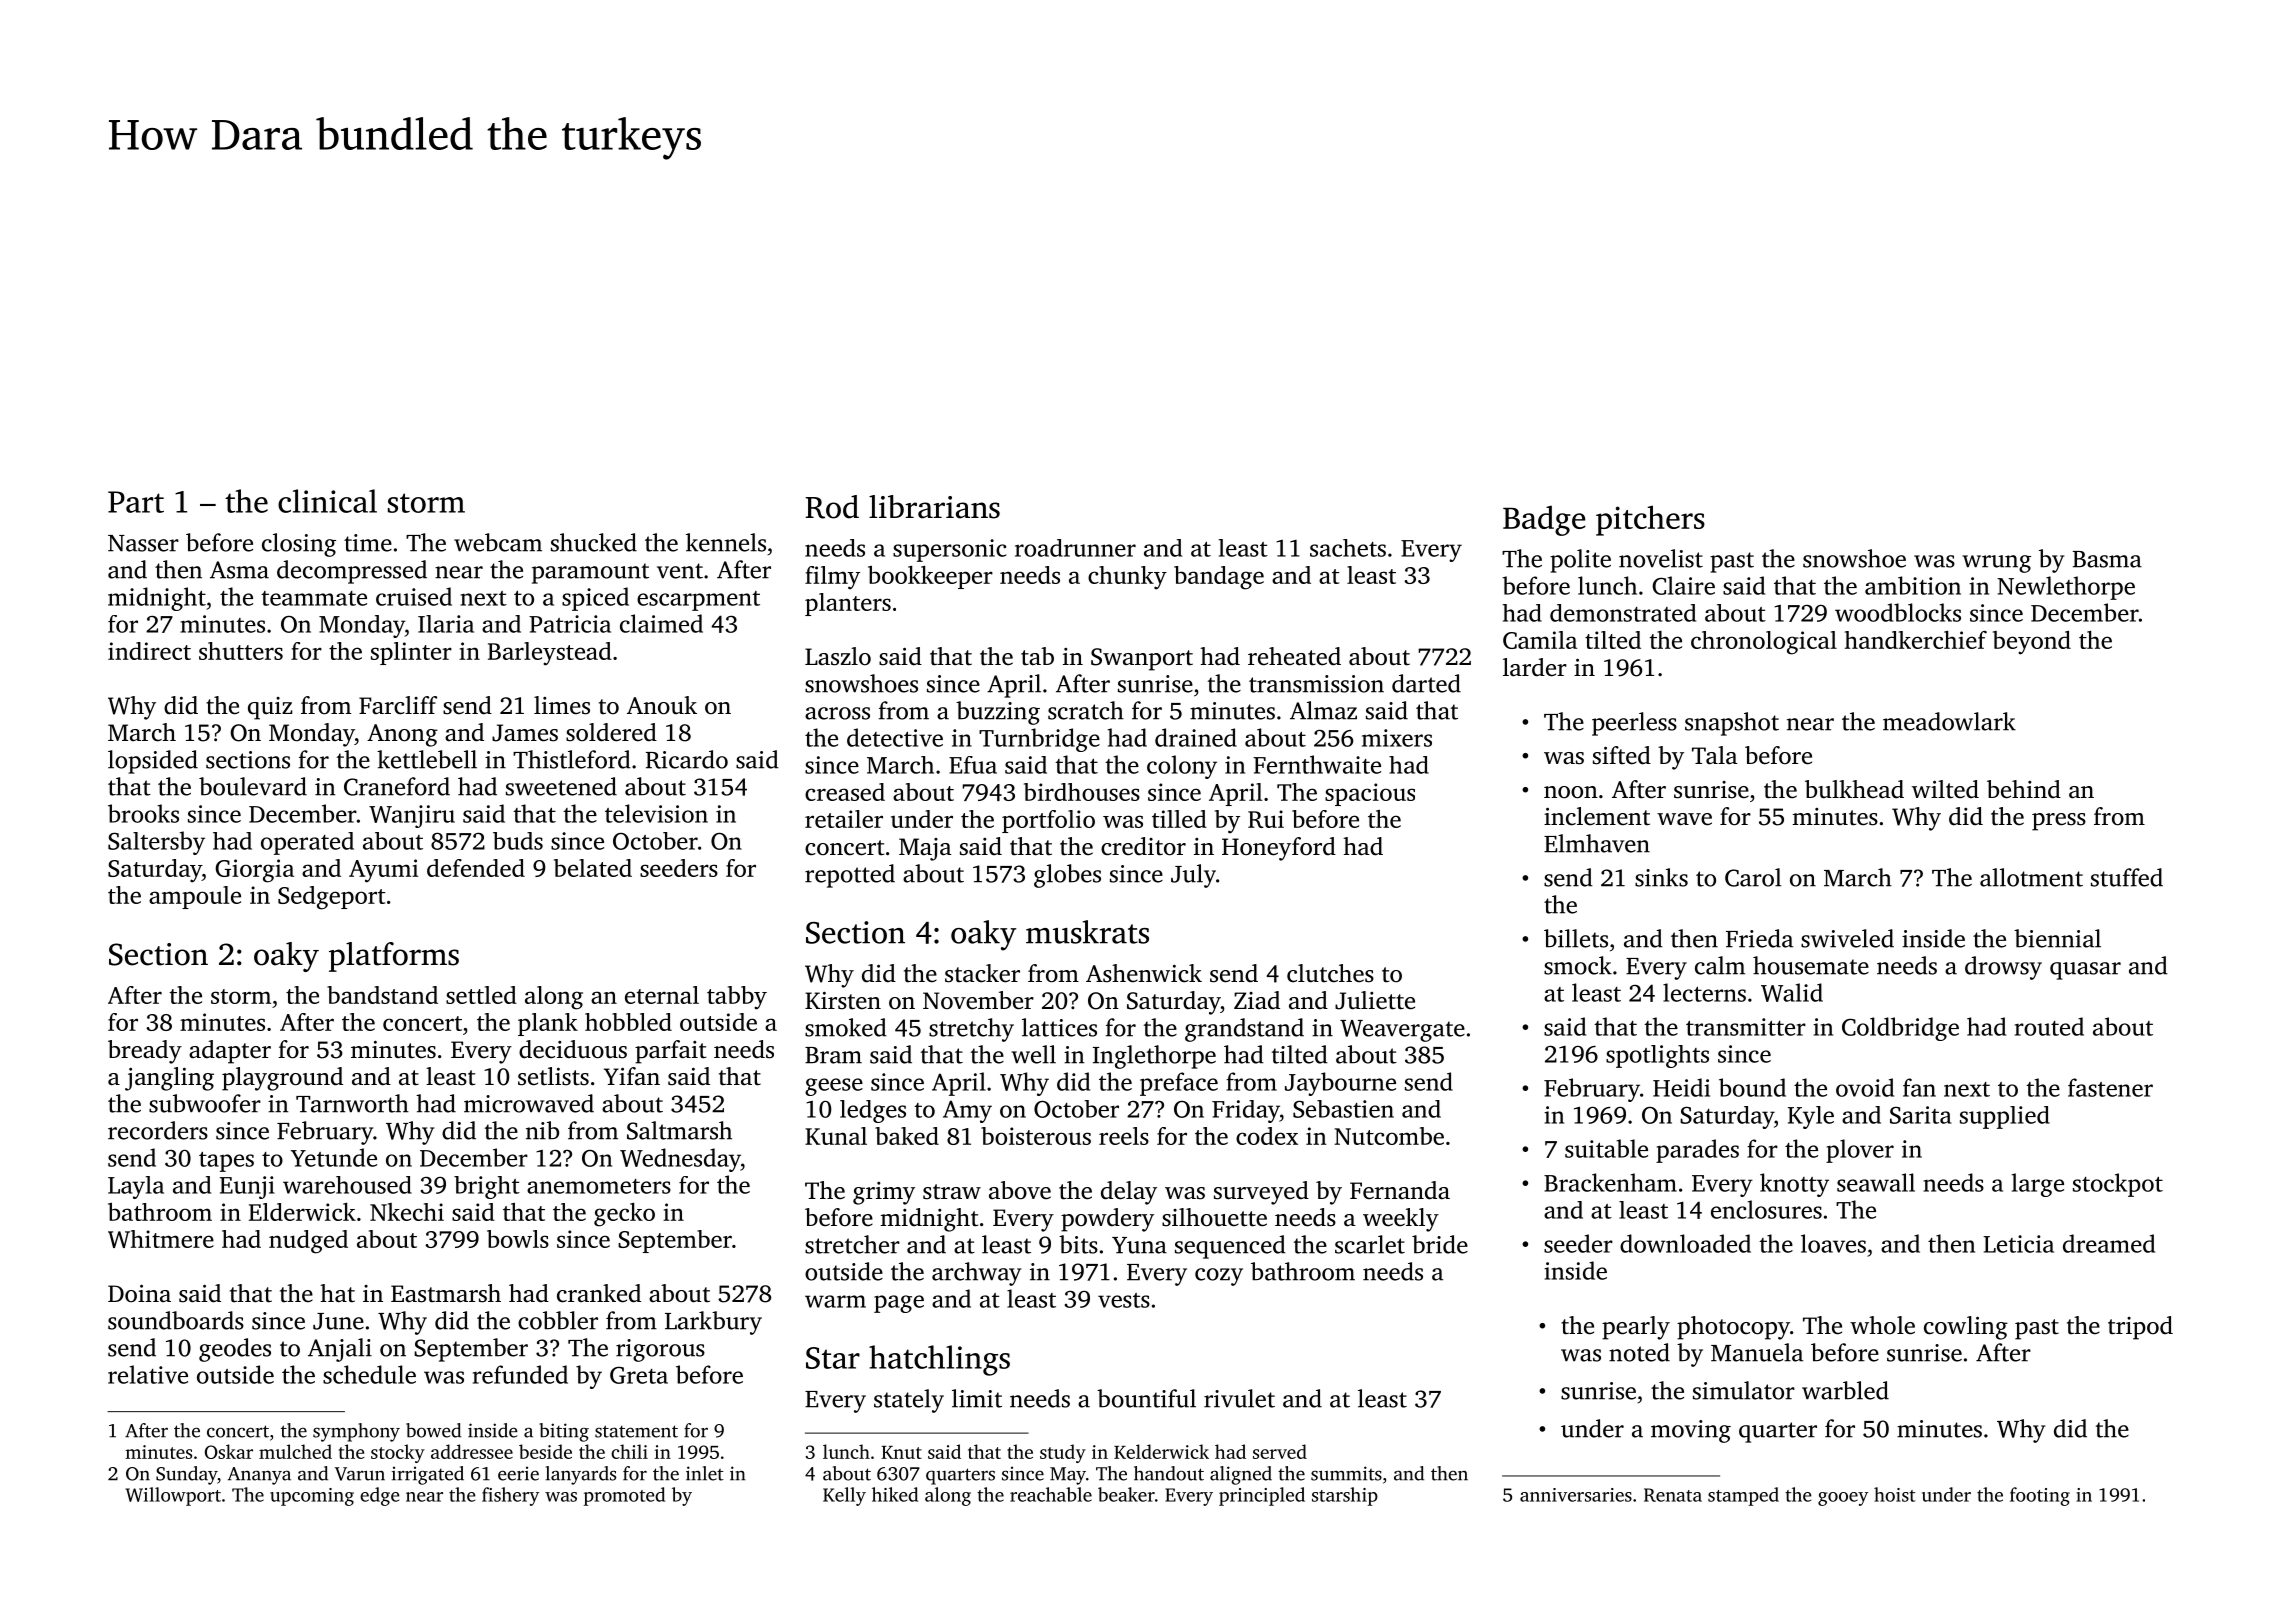  Describe the element at coordinates (136, 502) in the page. I see `Part` at that location.
